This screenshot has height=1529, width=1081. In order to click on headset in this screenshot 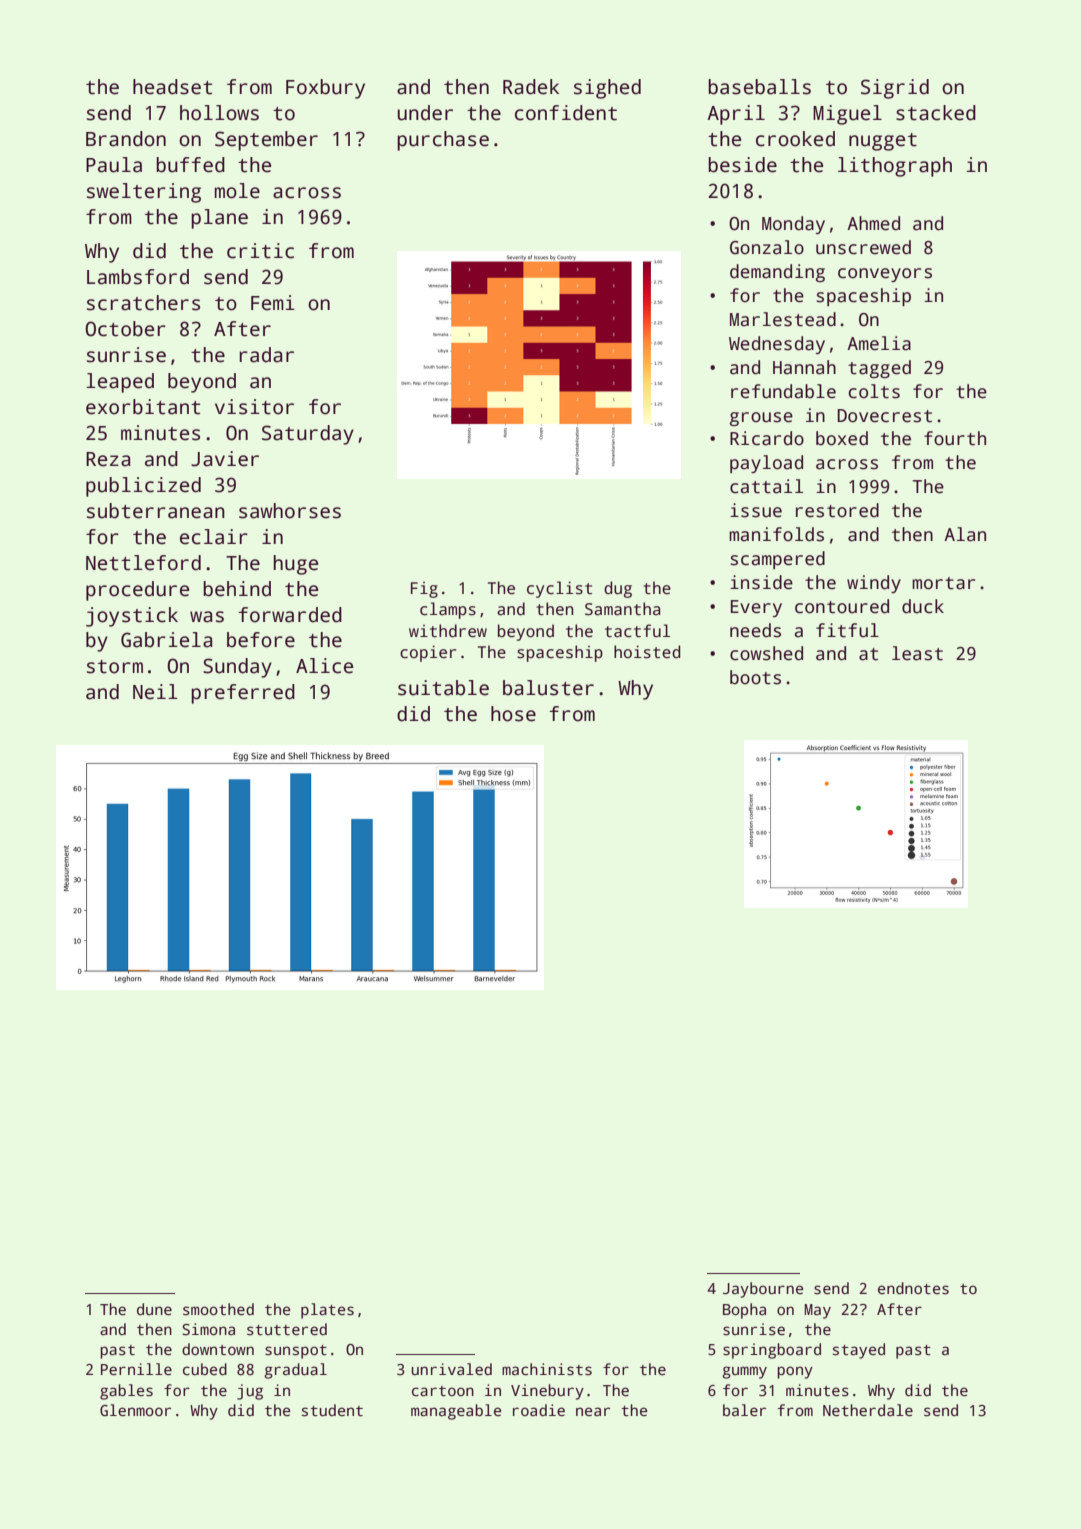, I will do `click(172, 87)`.
